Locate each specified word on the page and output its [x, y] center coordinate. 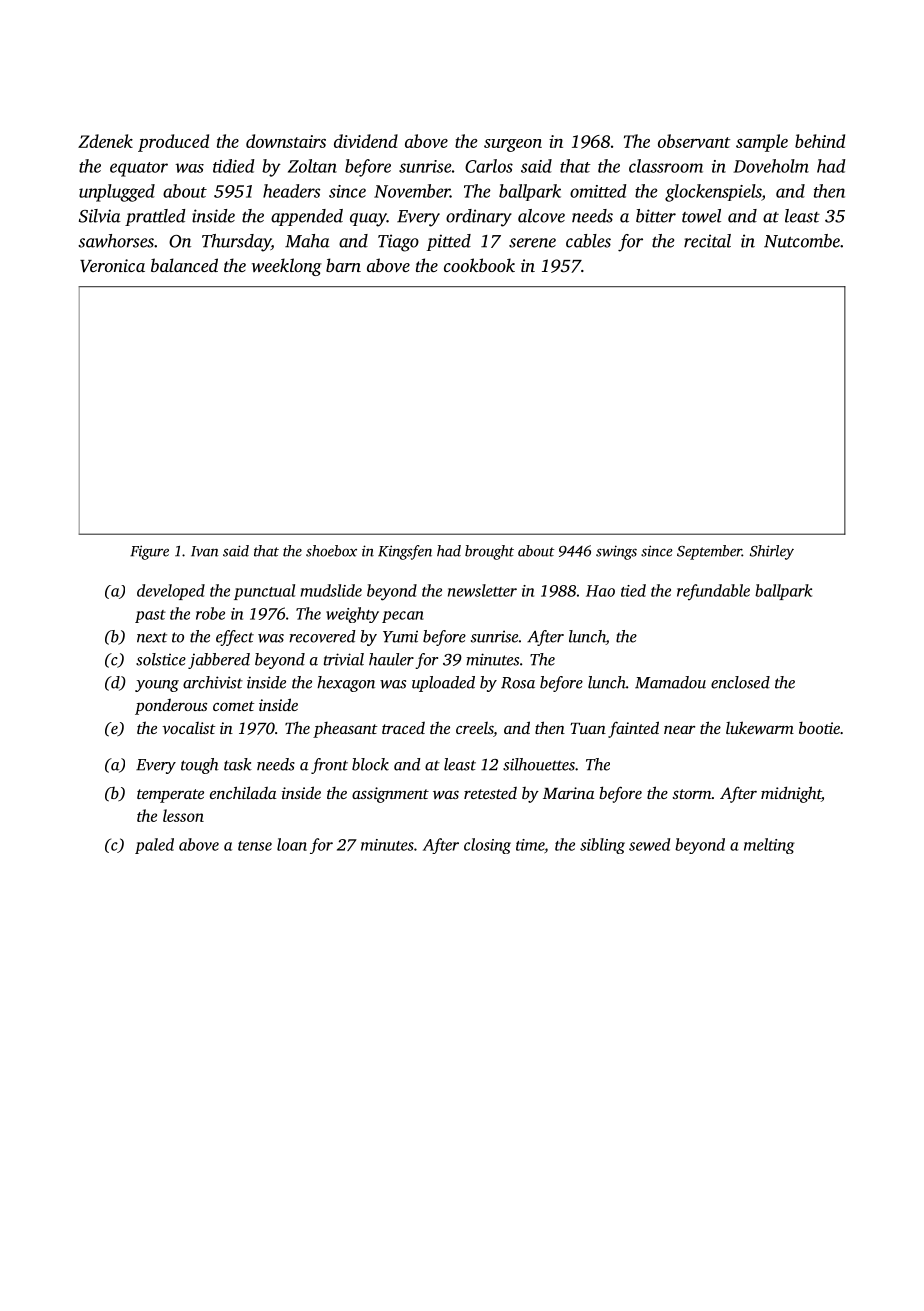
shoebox [331, 551]
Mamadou [670, 682]
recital [707, 241]
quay [368, 220]
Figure [149, 552]
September [709, 552]
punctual [264, 592]
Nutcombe [802, 241]
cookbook [479, 265]
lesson [183, 815]
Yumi [400, 636]
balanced [184, 265]
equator [139, 169]
